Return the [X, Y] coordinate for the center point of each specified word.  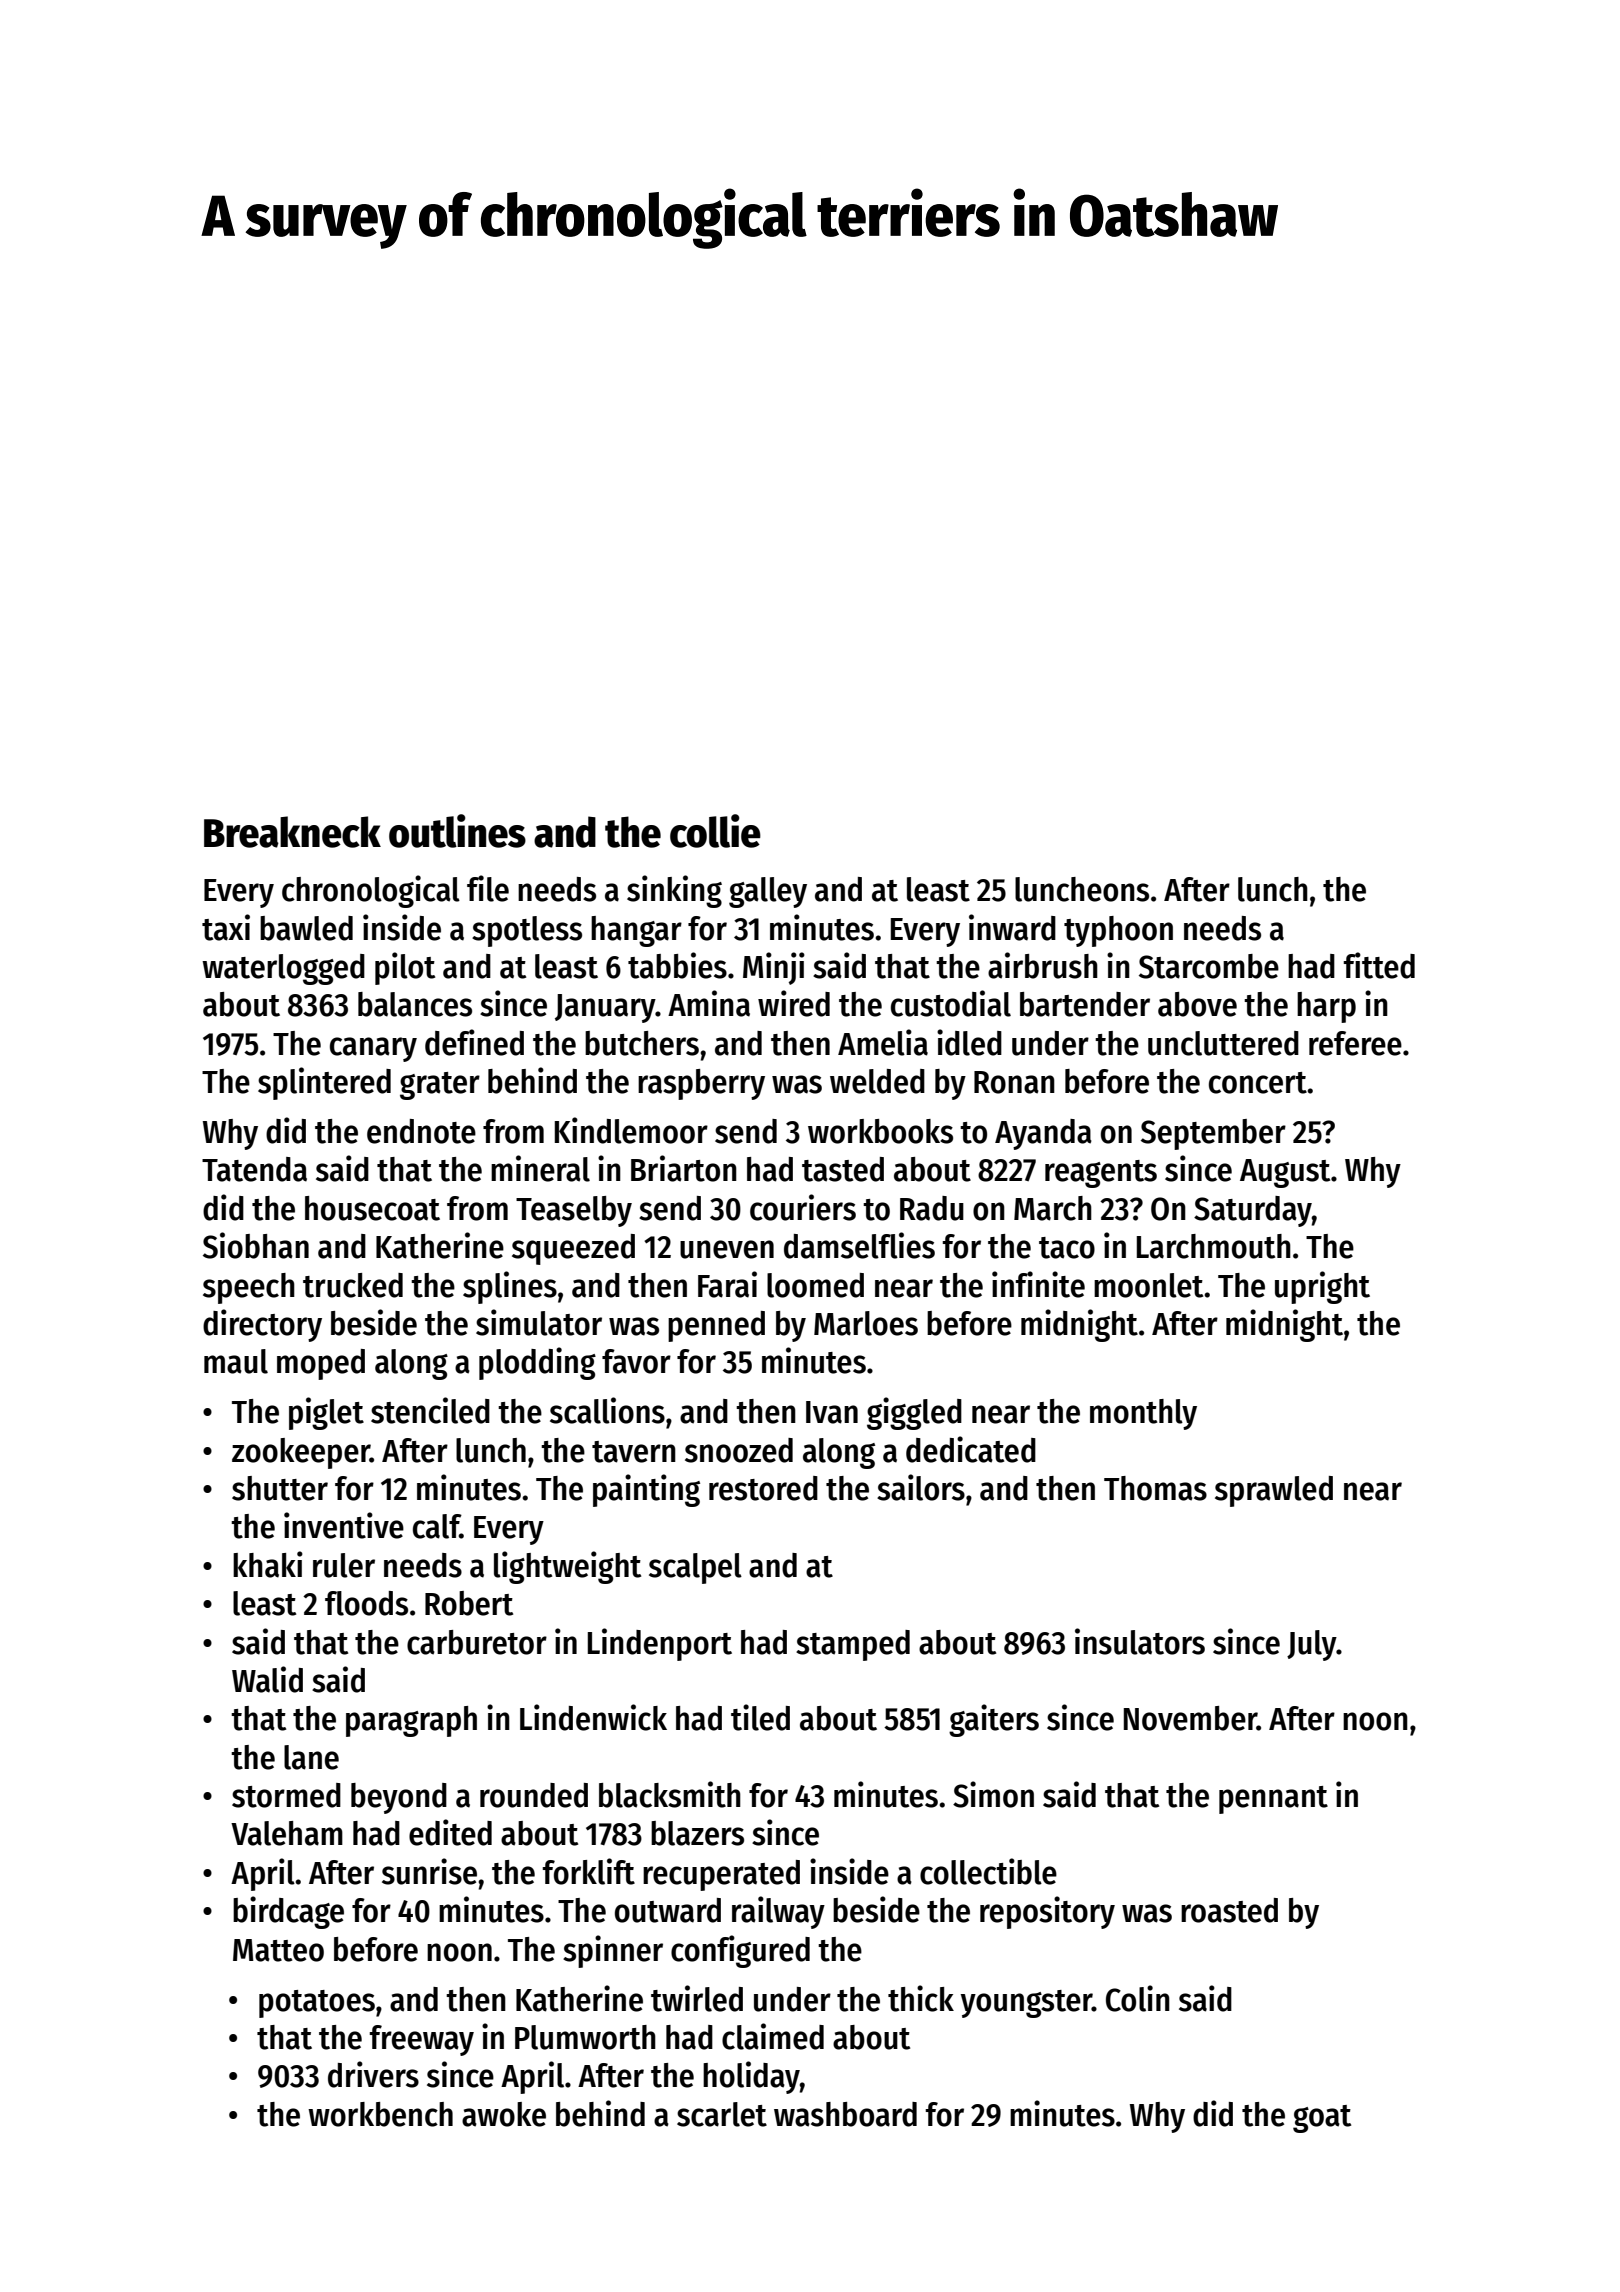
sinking [674, 891]
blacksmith [670, 1794]
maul [236, 1361]
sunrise [429, 1871]
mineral [540, 1168]
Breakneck [292, 832]
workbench [380, 2114]
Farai [727, 1284]
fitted [1379, 965]
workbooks [880, 1131]
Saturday [1253, 1211]
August [1285, 1173]
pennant [1273, 1800]
